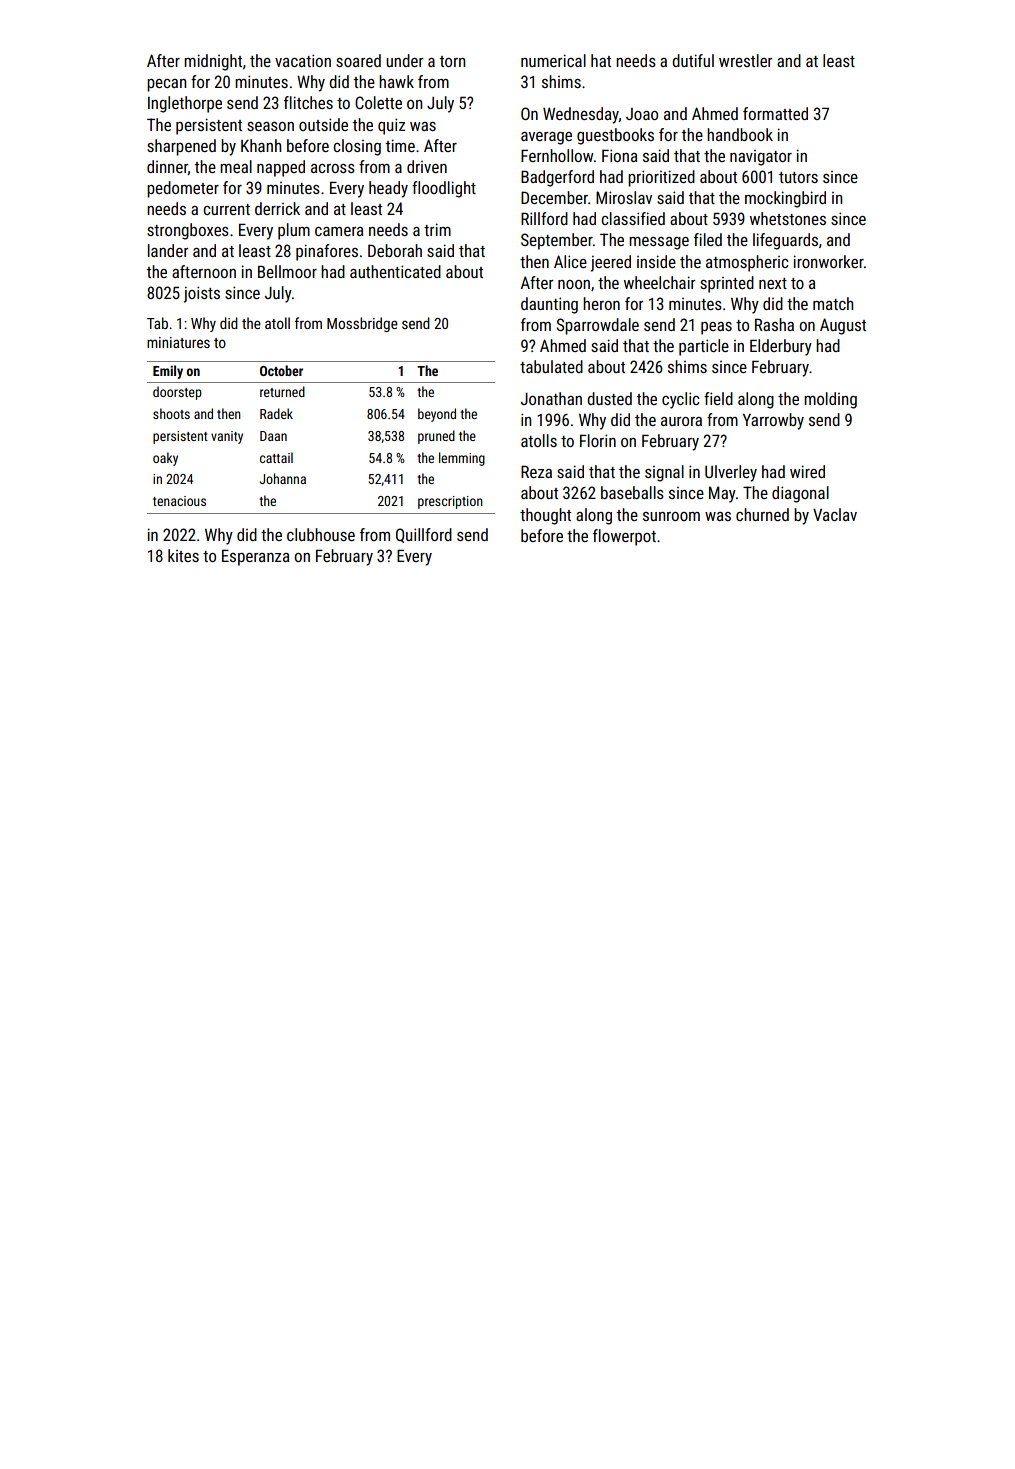  Describe the element at coordinates (213, 62) in the screenshot. I see `midnight` at that location.
